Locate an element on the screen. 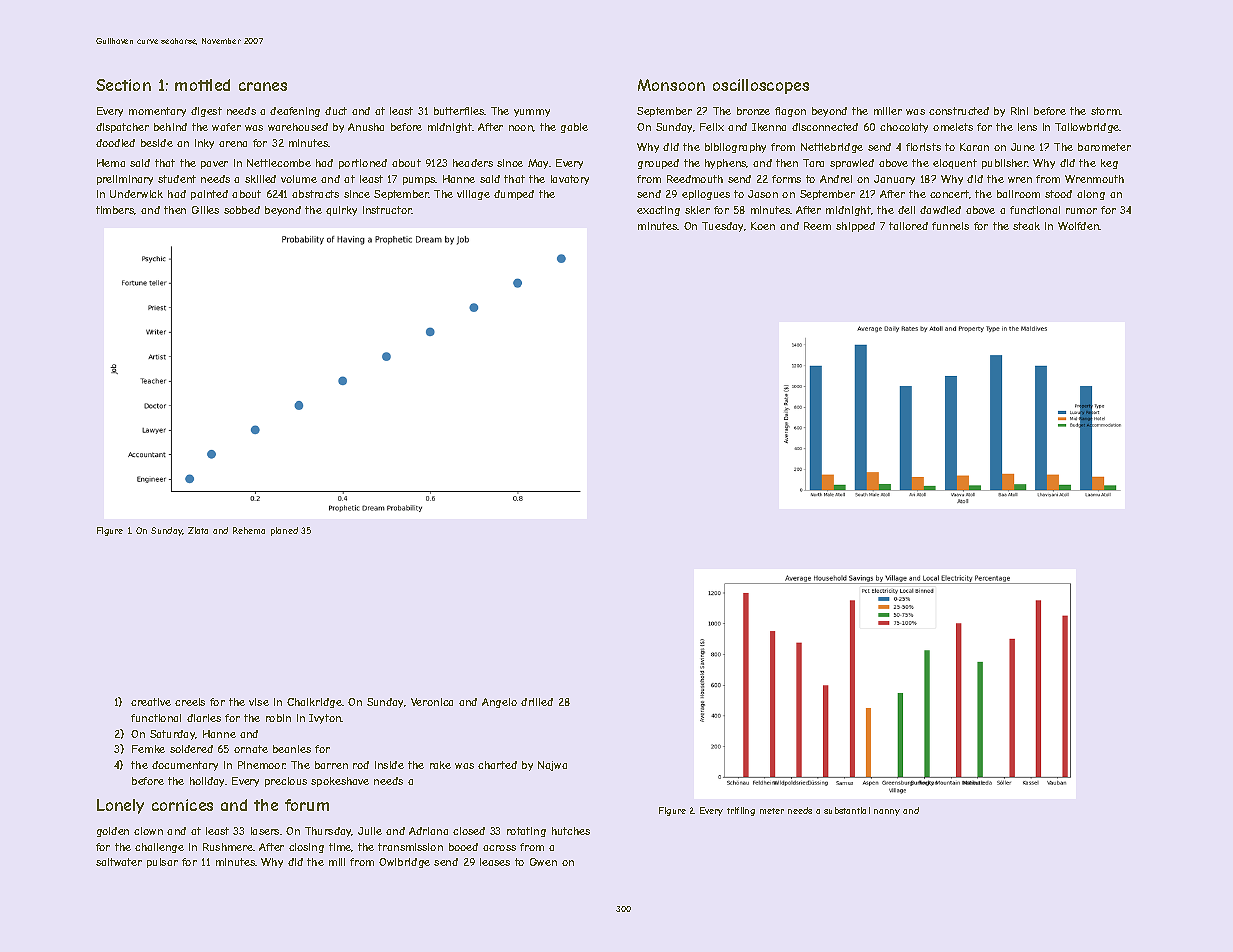  gable is located at coordinates (574, 128).
